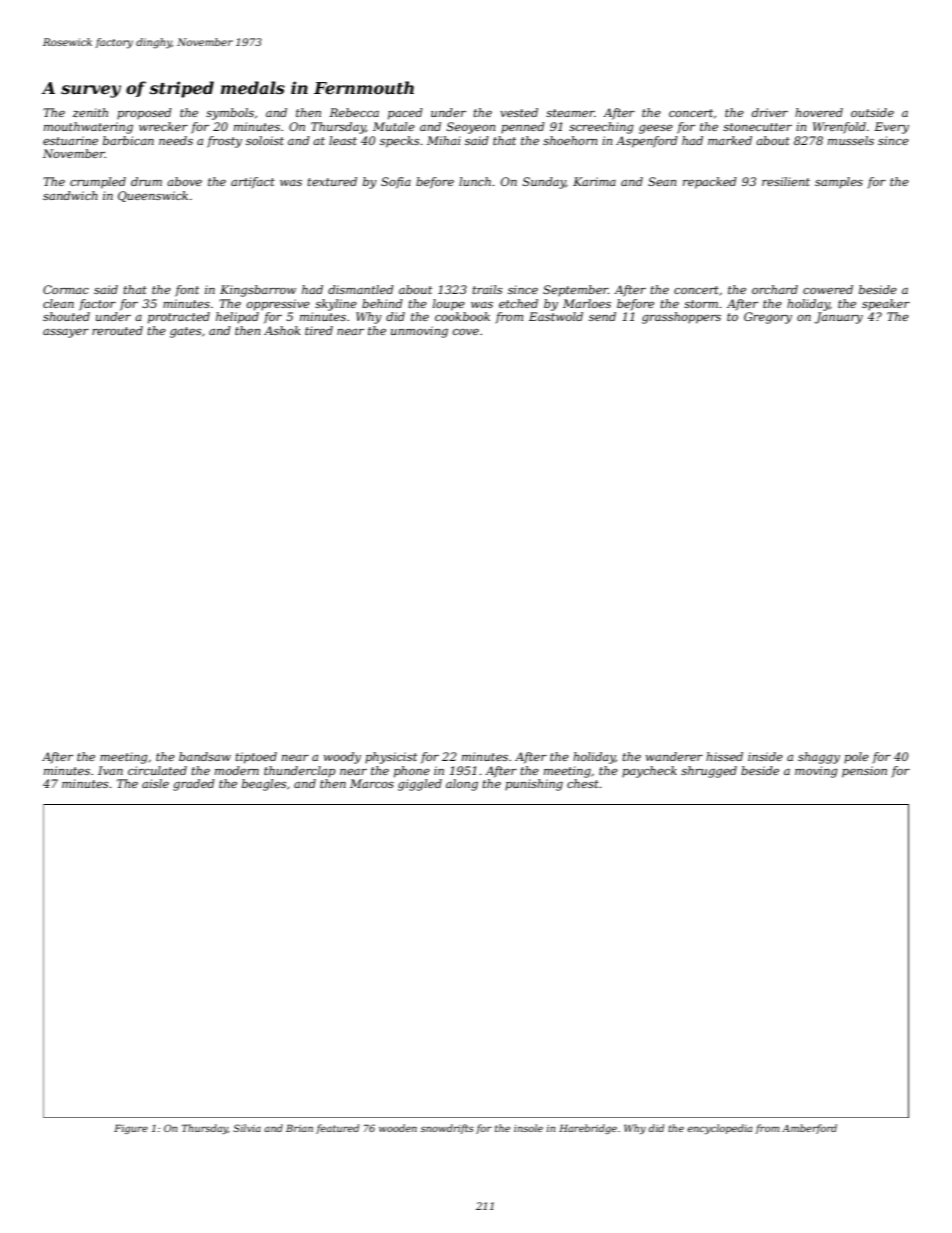 The height and width of the screenshot is (1233, 952). I want to click on beagles, so click(264, 785).
